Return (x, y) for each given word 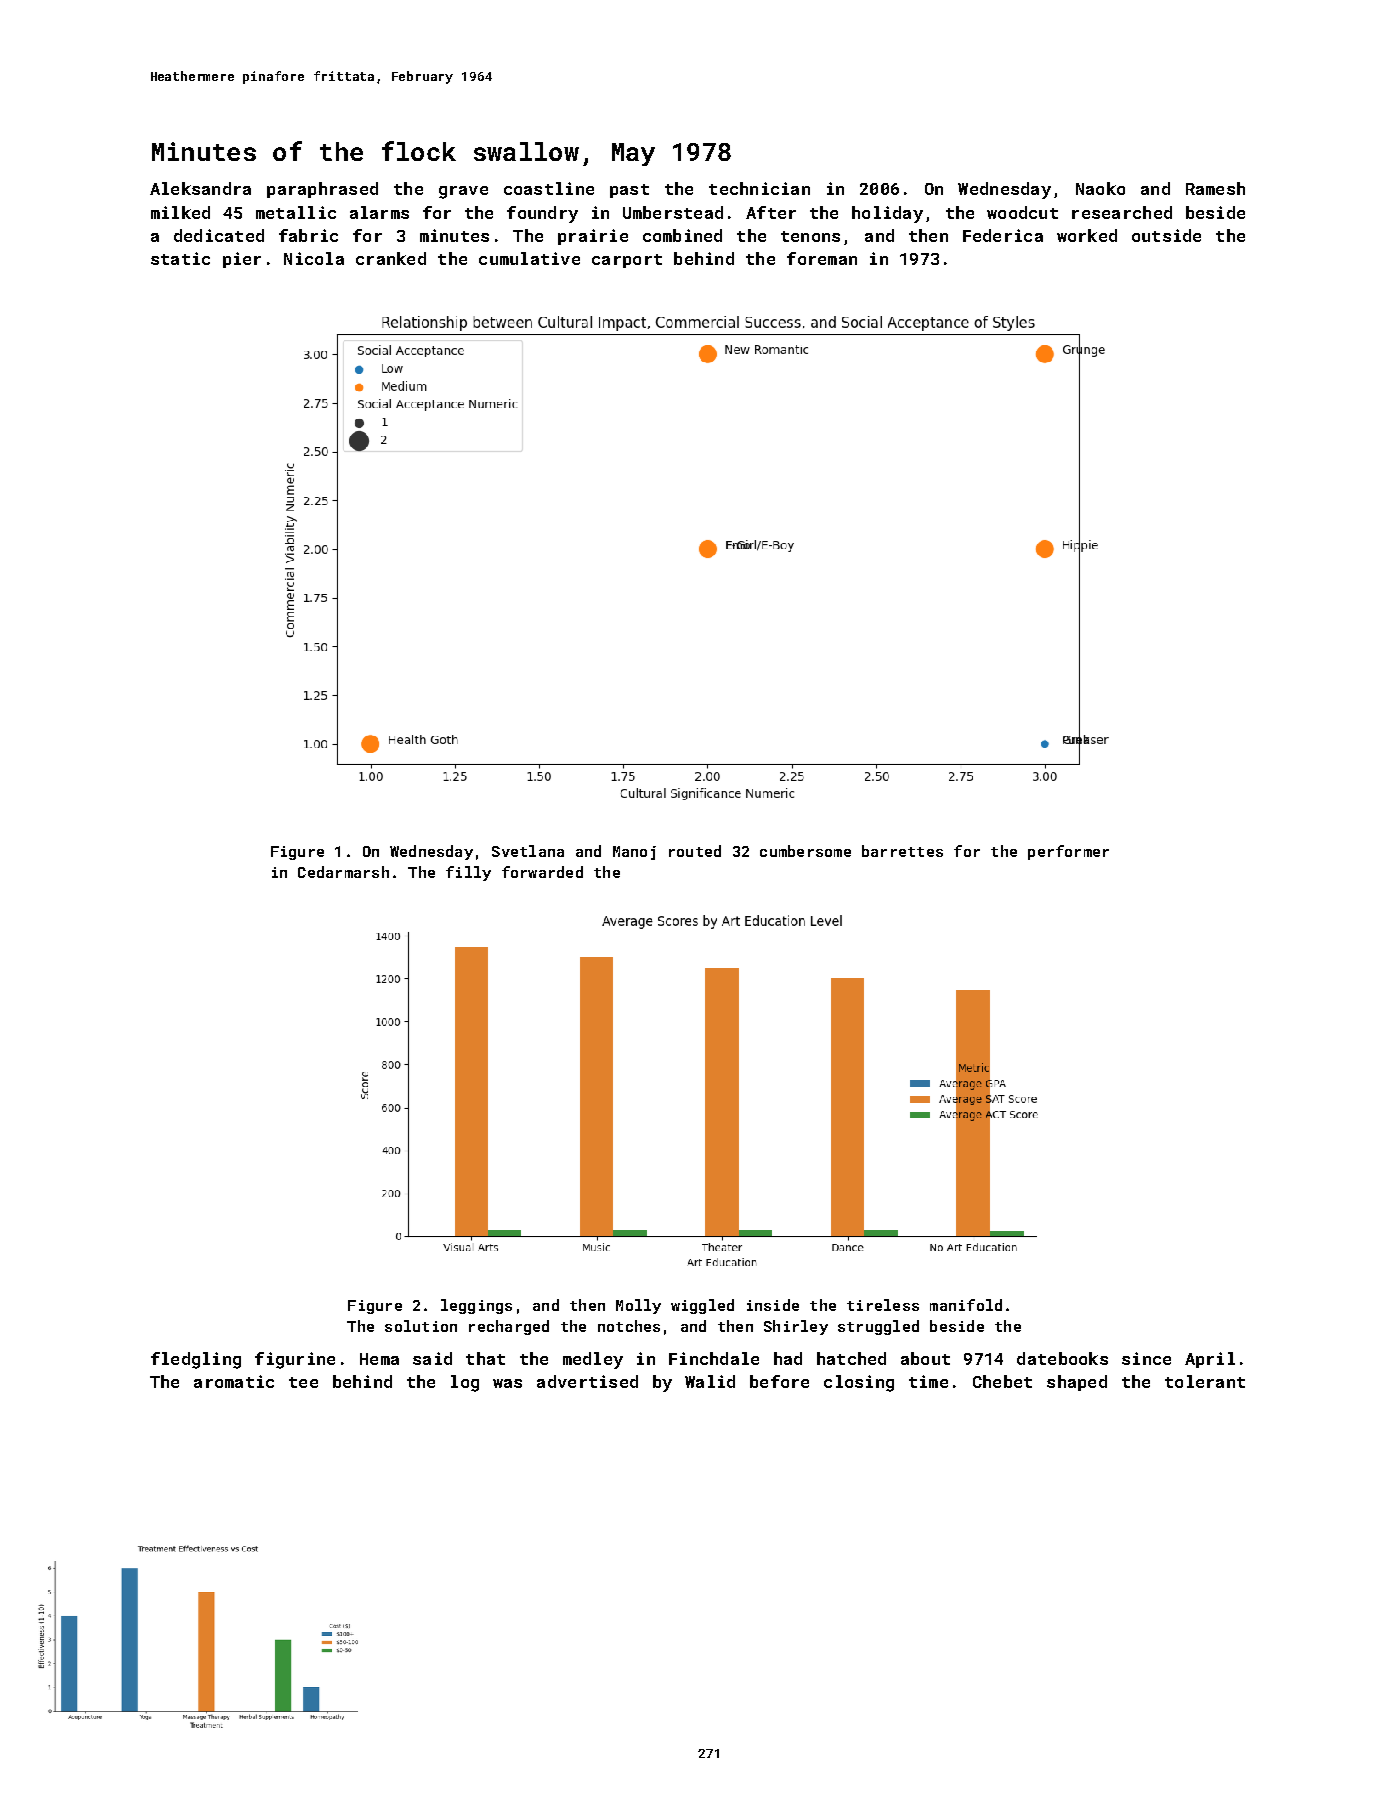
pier (242, 260)
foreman (822, 258)
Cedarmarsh (343, 872)
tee (303, 1382)
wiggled (702, 1306)
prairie (593, 237)
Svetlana (528, 851)
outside (1166, 235)
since (1146, 1358)
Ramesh (1215, 188)
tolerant (1205, 1381)
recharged (509, 1327)
